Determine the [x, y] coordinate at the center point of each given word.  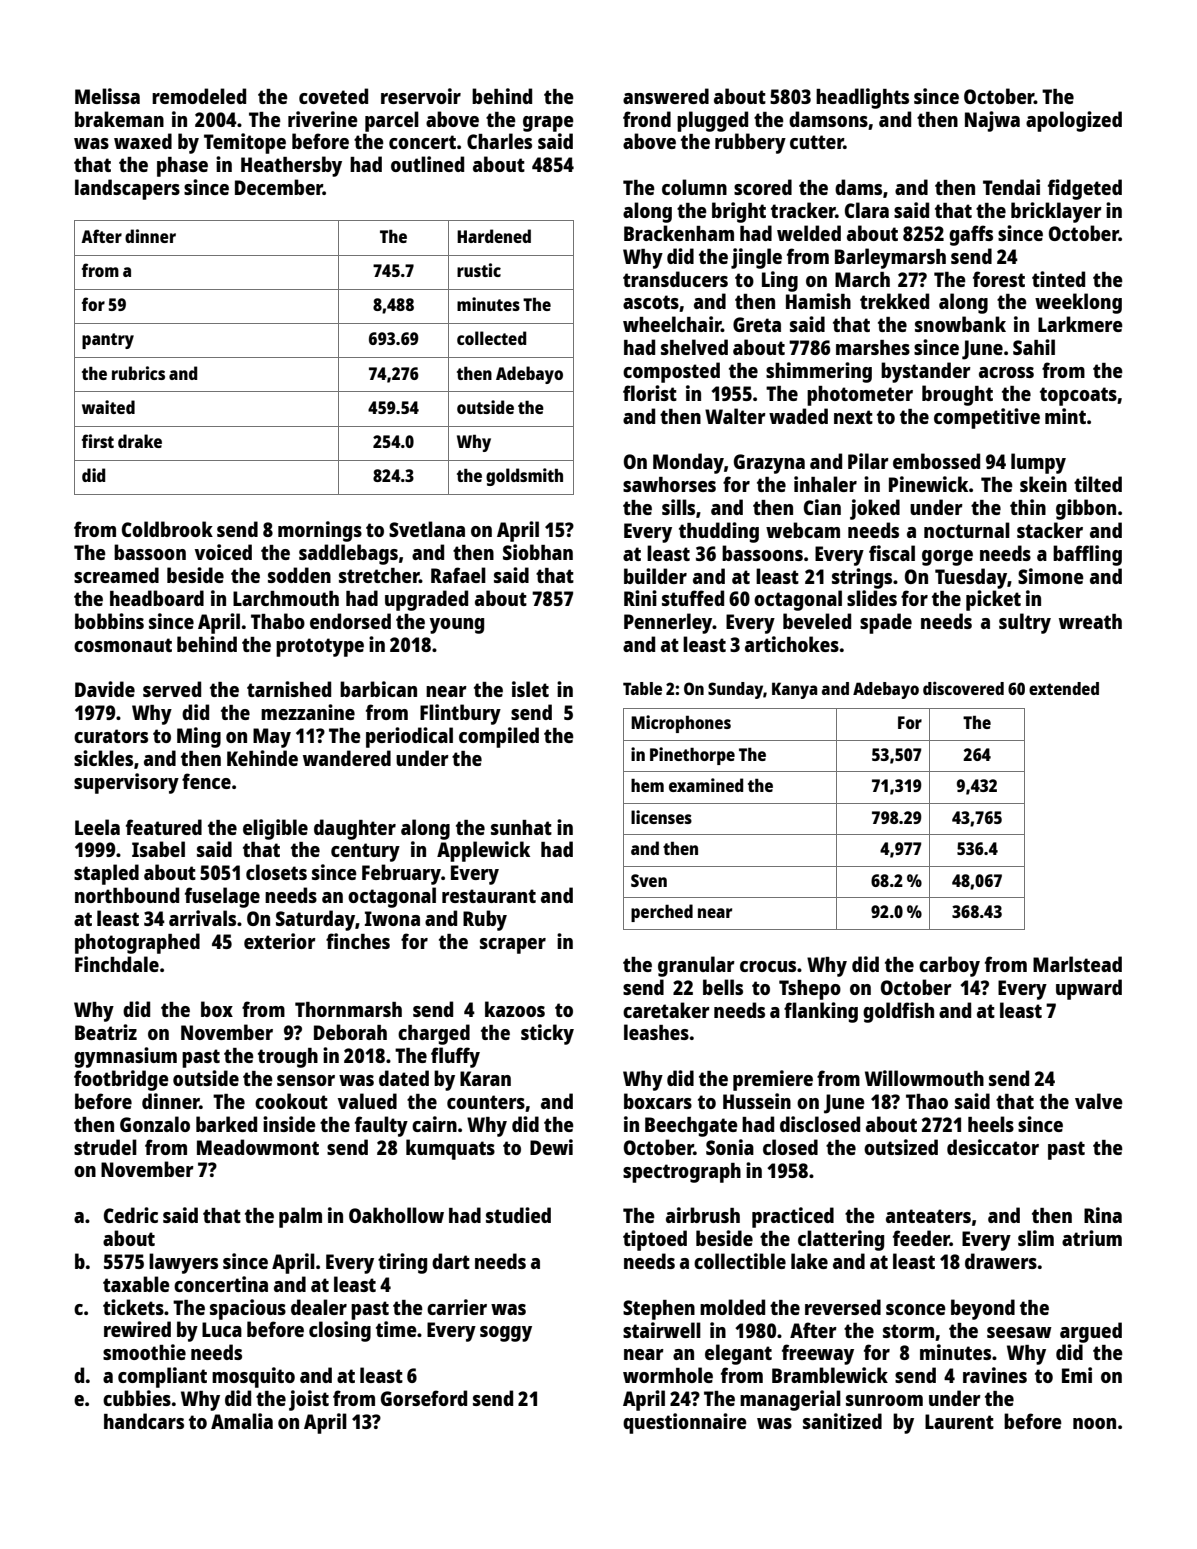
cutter [817, 142]
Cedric [131, 1215]
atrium [1092, 1238]
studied [518, 1215]
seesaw [1019, 1332]
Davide [105, 689]
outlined [427, 164]
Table [642, 688]
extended [1064, 688]
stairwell [662, 1330]
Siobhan [538, 552]
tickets [133, 1307]
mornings [320, 531]
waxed [143, 141]
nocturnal [967, 530]
